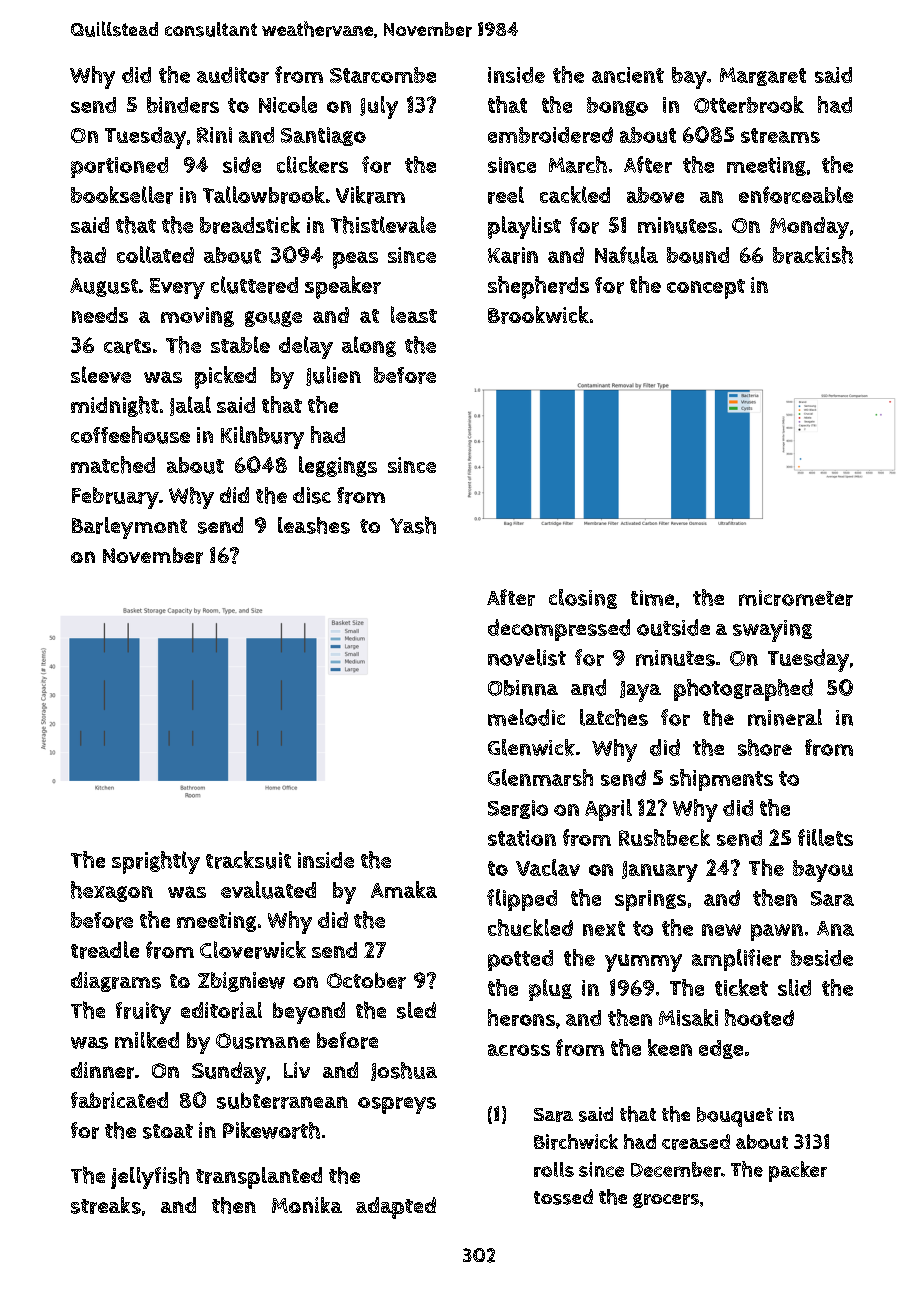 This image has width=924, height=1311. Describe the element at coordinates (523, 688) in the image. I see `Obinna` at that location.
